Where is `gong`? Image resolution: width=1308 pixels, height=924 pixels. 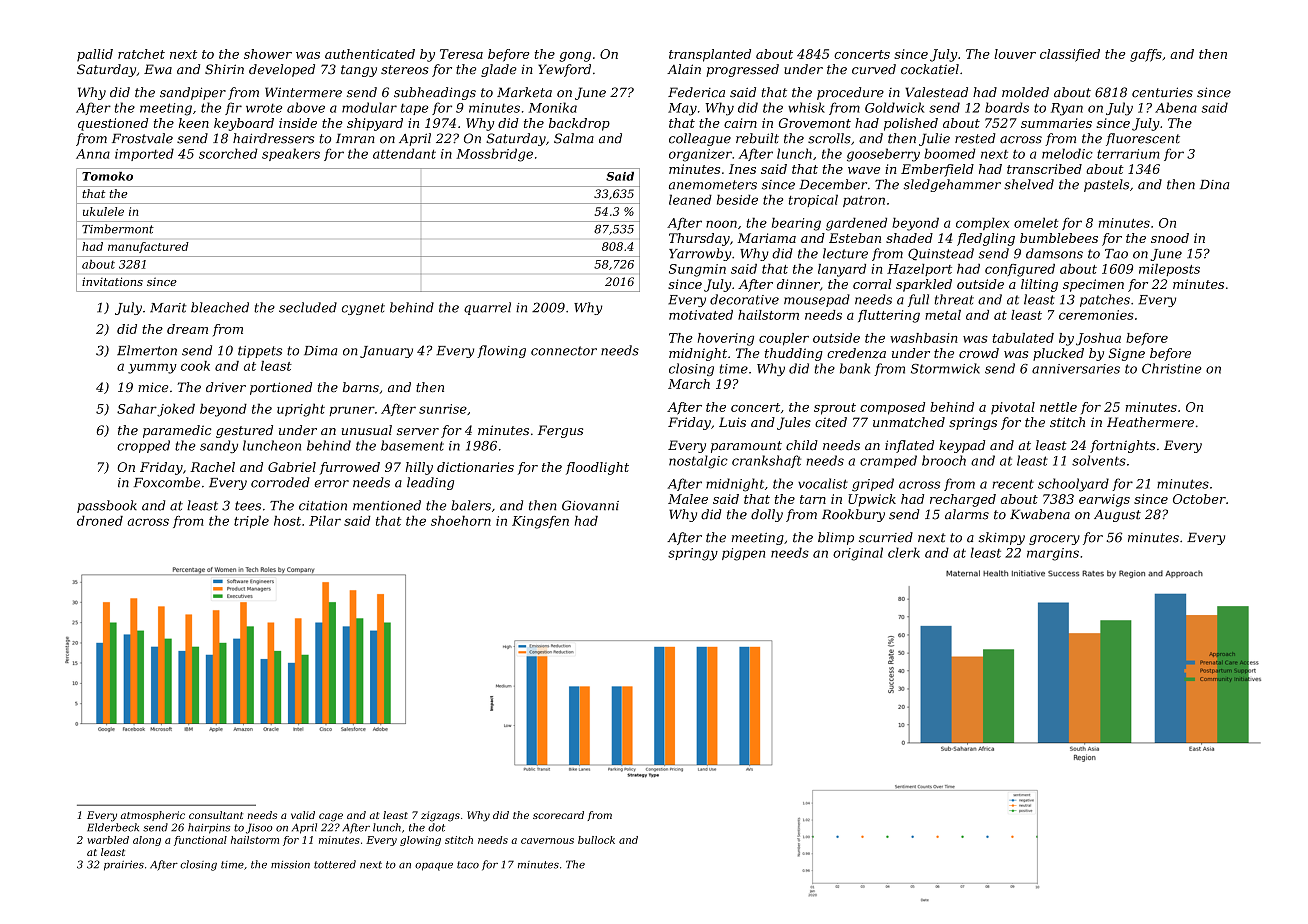
gong is located at coordinates (575, 57).
